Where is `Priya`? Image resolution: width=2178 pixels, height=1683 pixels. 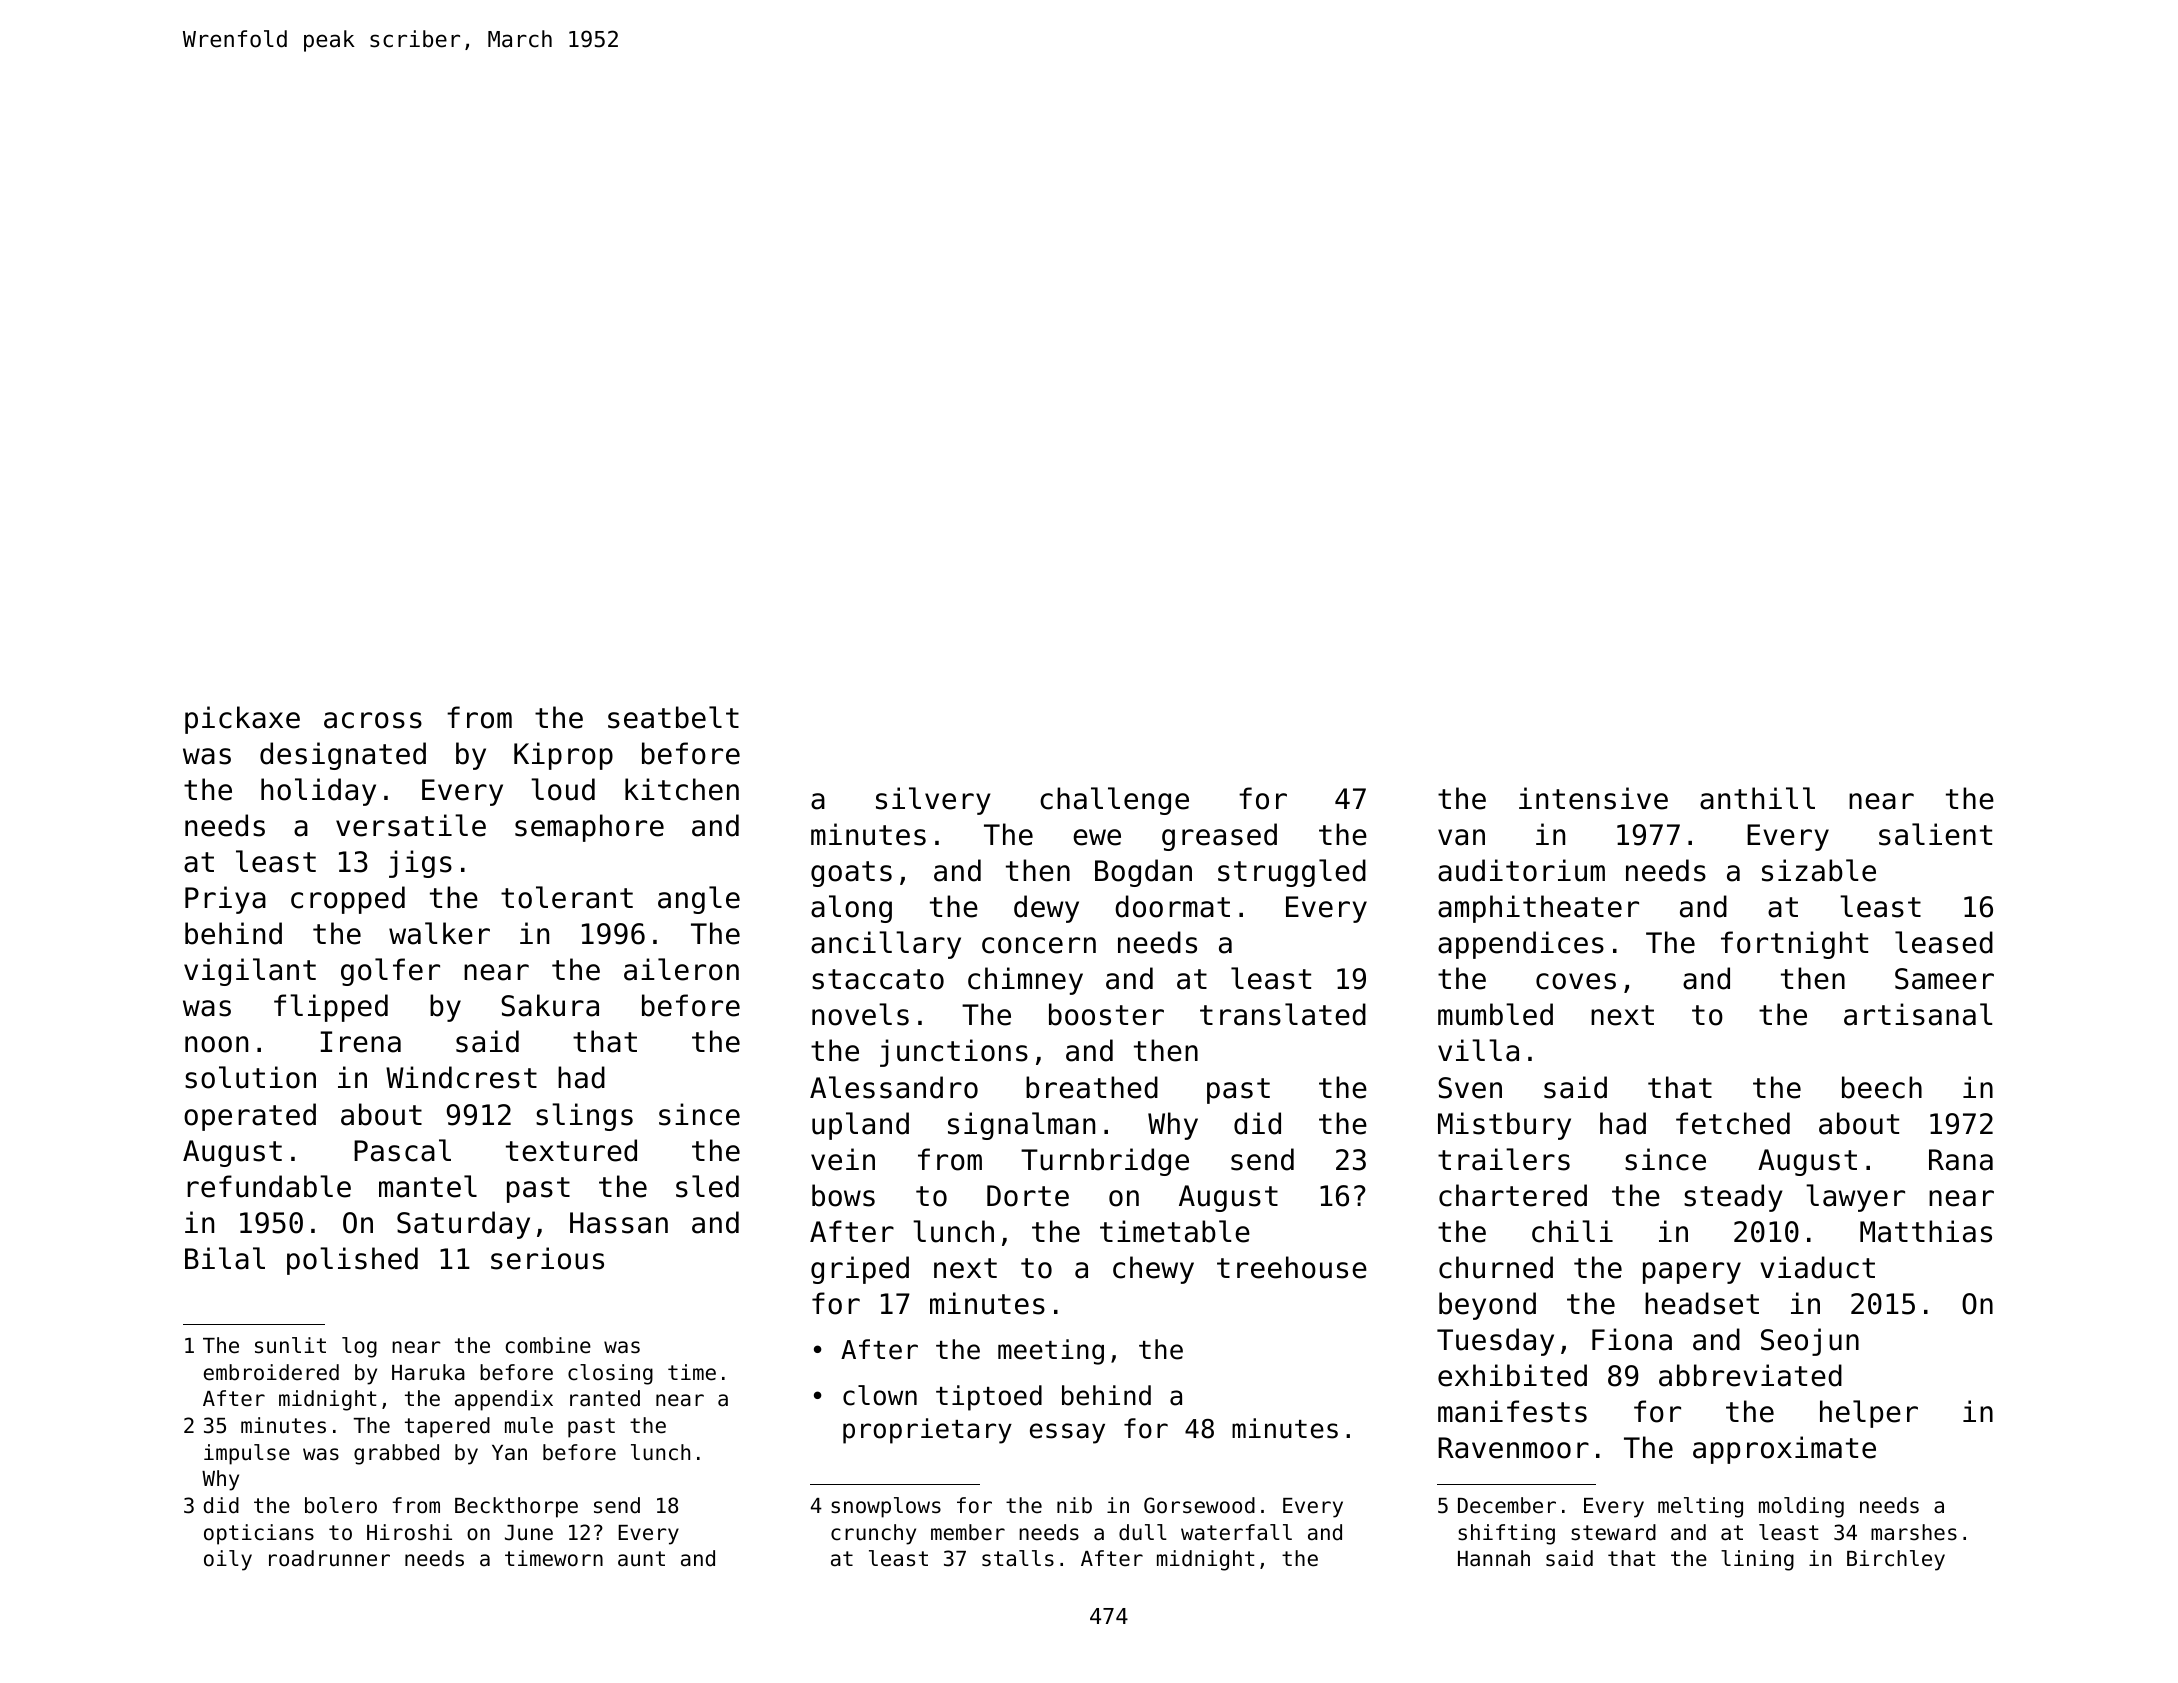
Priya is located at coordinates (225, 900).
